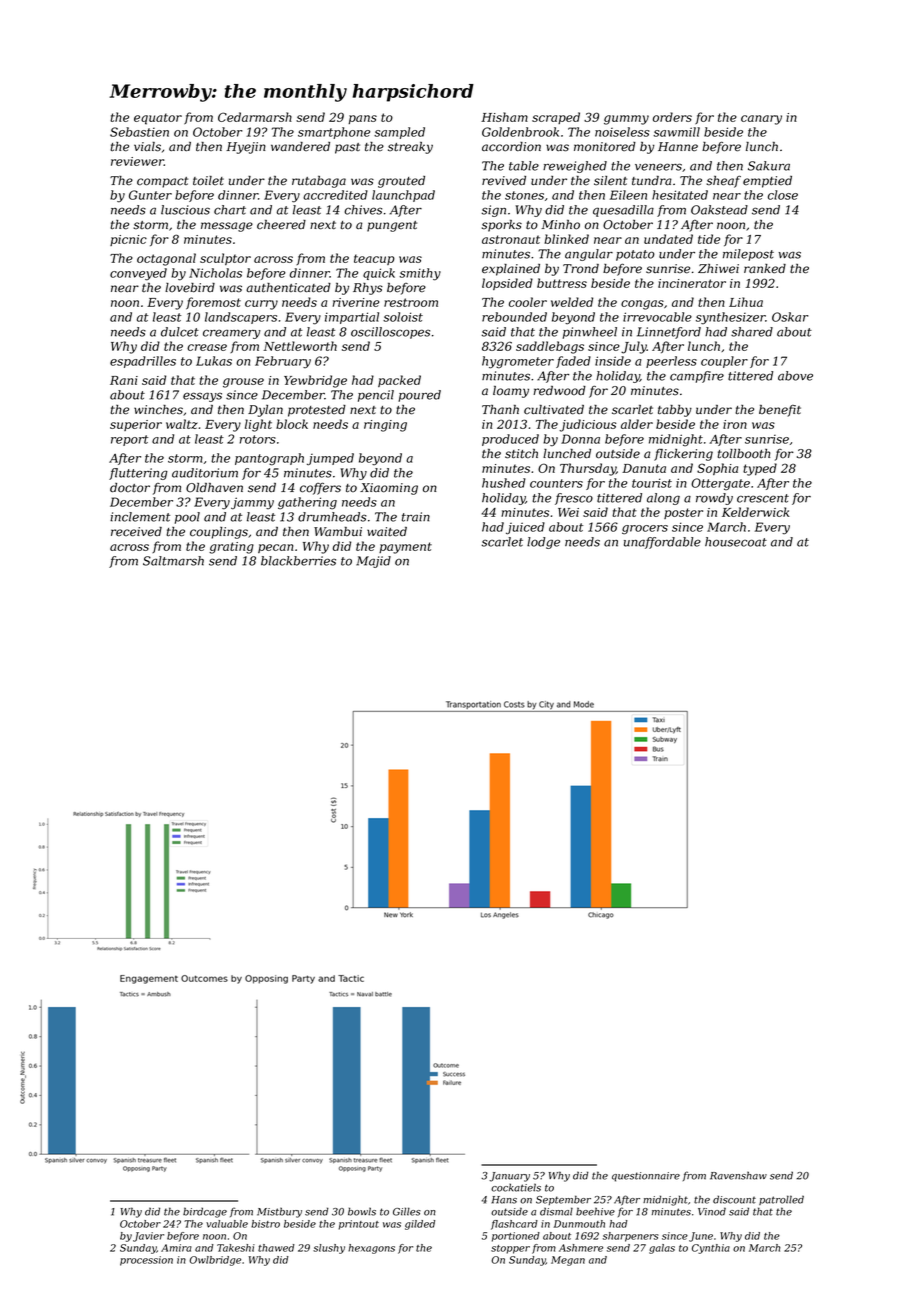  What do you see at coordinates (129, 440) in the document?
I see `report` at bounding box center [129, 440].
